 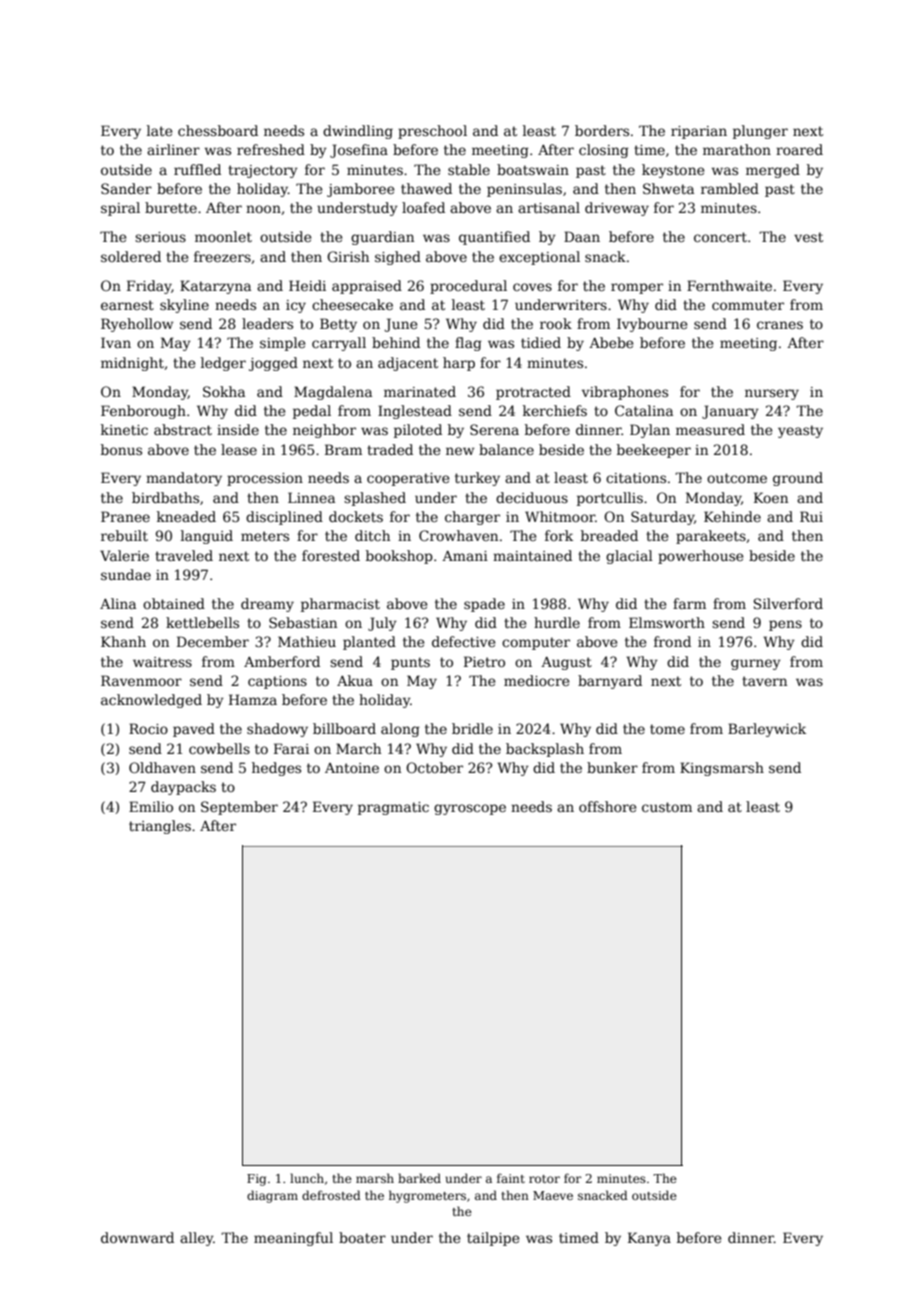 What do you see at coordinates (493, 1239) in the page?
I see `tailpipe` at bounding box center [493, 1239].
